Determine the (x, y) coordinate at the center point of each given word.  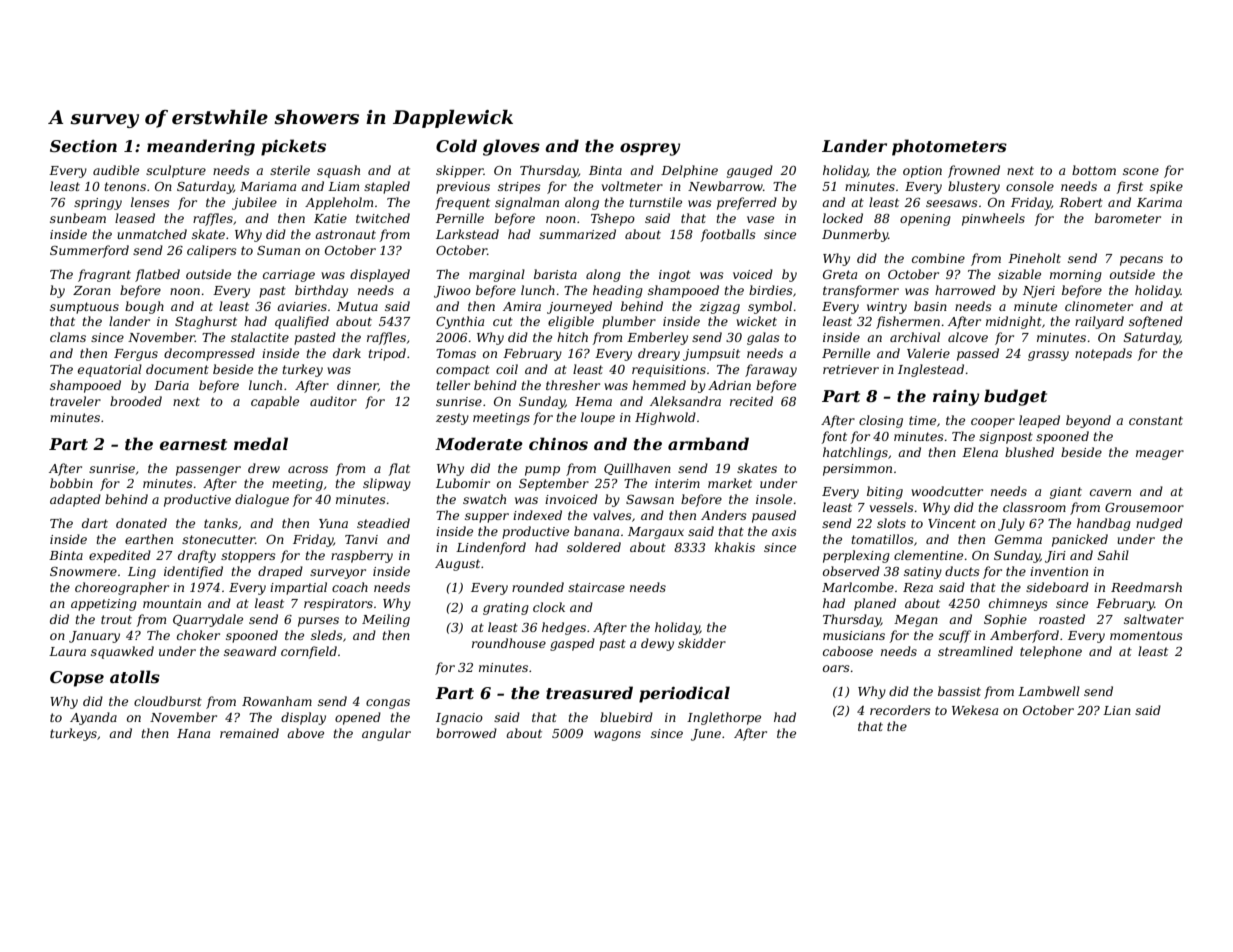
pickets (293, 147)
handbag (1104, 524)
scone (1141, 171)
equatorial (110, 370)
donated (141, 523)
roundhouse (509, 643)
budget (1015, 397)
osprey (650, 149)
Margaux (656, 533)
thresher (573, 385)
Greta (840, 274)
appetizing (104, 605)
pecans (1141, 261)
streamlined (975, 651)
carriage (289, 276)
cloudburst (168, 701)
